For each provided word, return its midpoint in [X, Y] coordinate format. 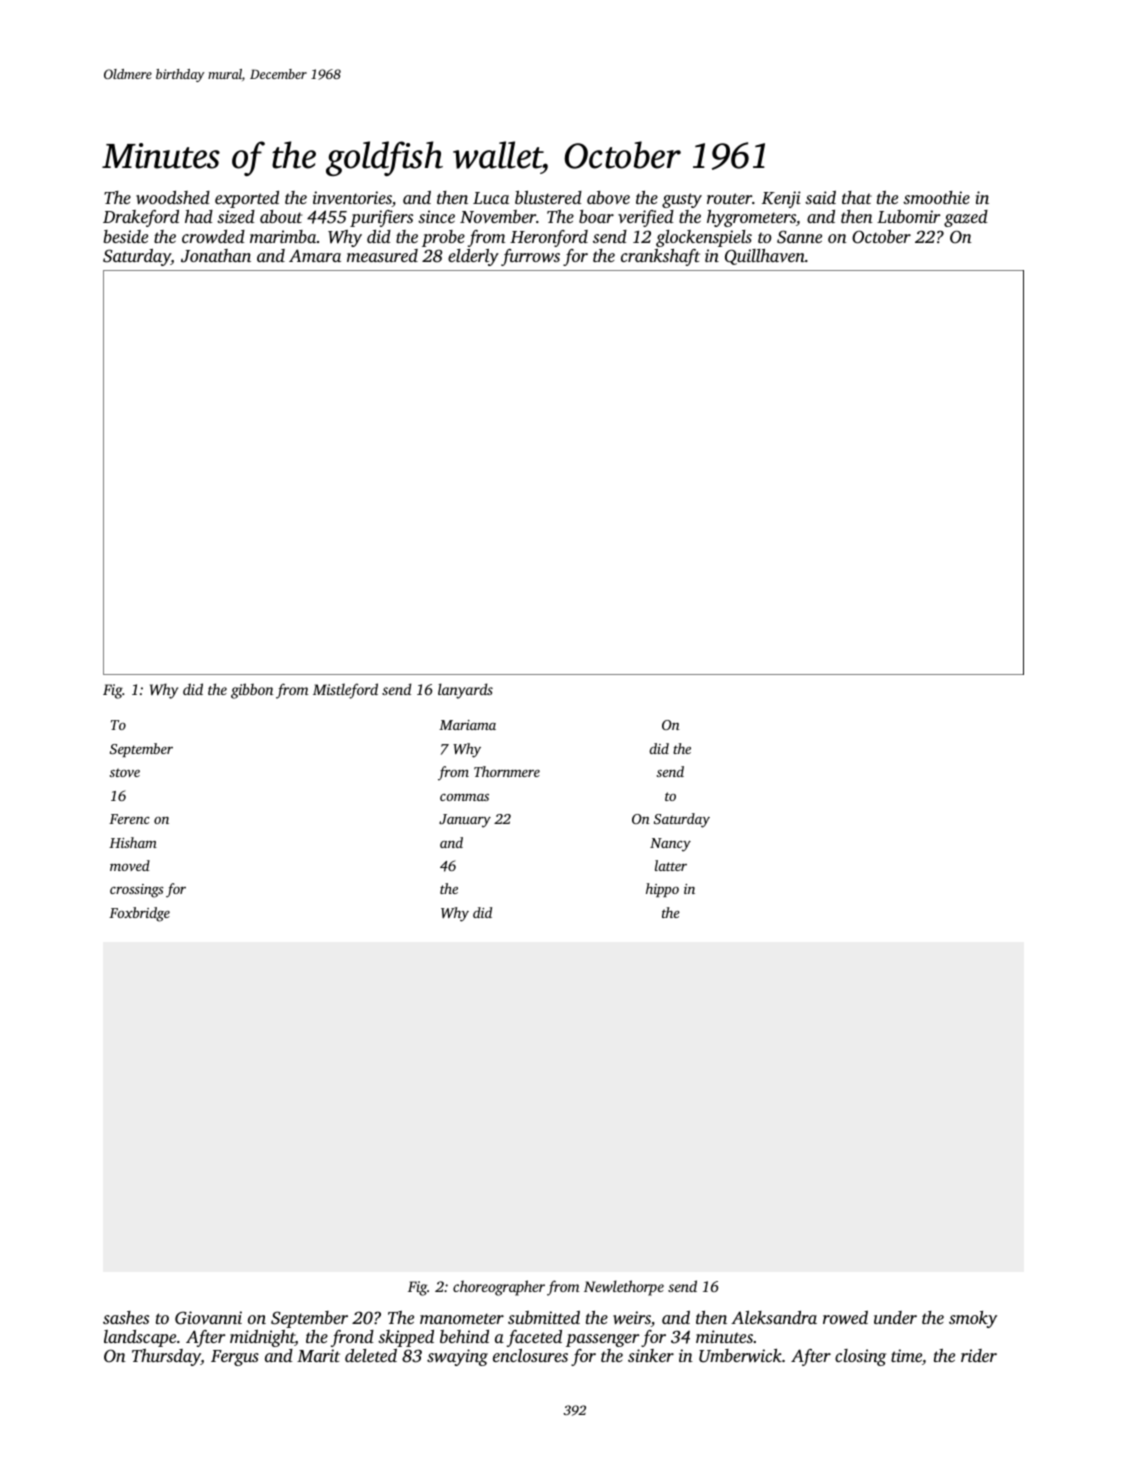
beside [125, 236]
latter [671, 865]
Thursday [166, 1357]
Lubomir [909, 216]
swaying [457, 1357]
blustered [548, 197]
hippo [662, 890]
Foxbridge [139, 914]
